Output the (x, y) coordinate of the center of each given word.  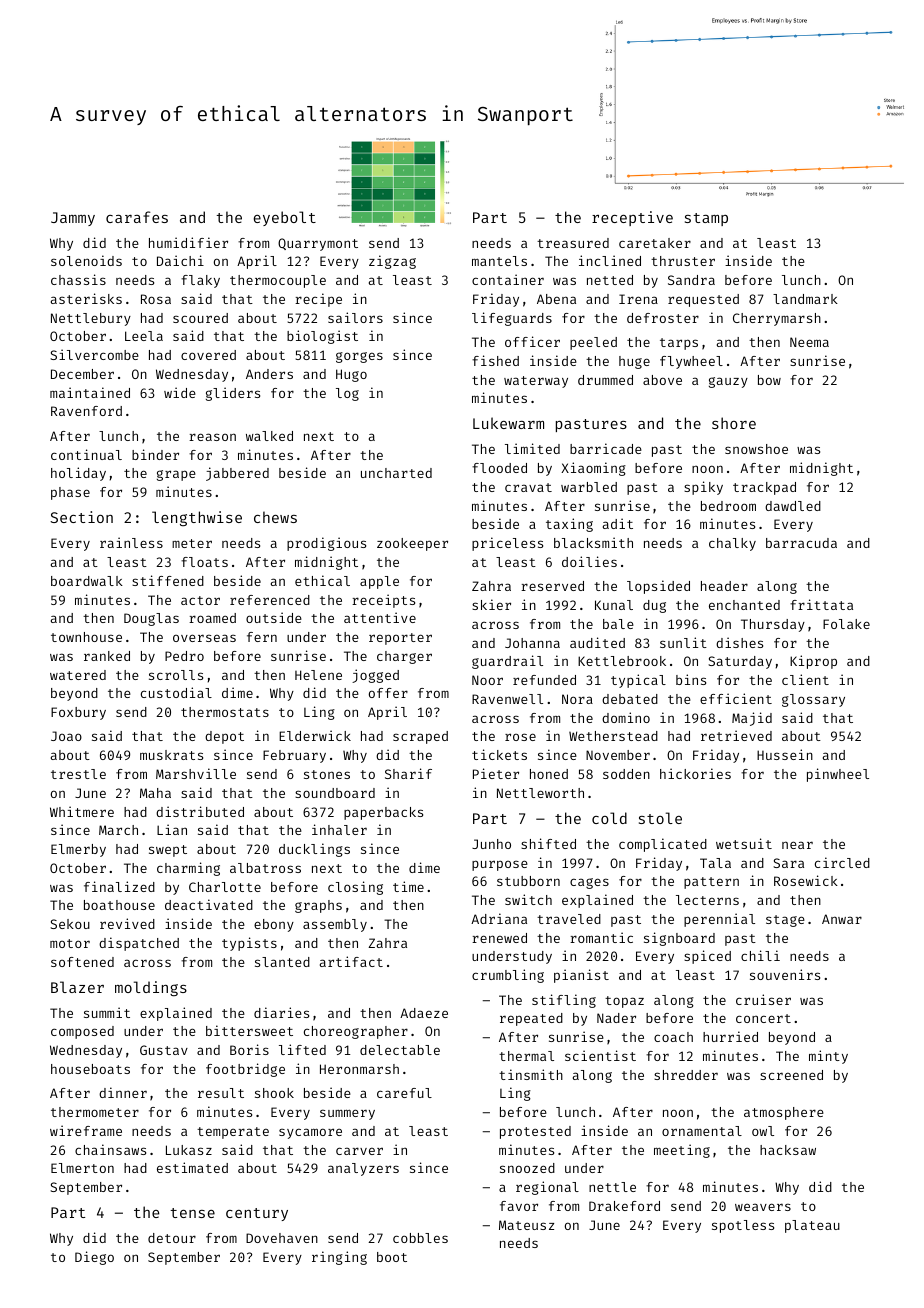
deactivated (209, 904)
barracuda (801, 543)
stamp (706, 219)
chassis (78, 279)
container (508, 279)
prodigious (326, 544)
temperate (233, 1133)
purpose (500, 865)
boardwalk (87, 581)
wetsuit (744, 843)
